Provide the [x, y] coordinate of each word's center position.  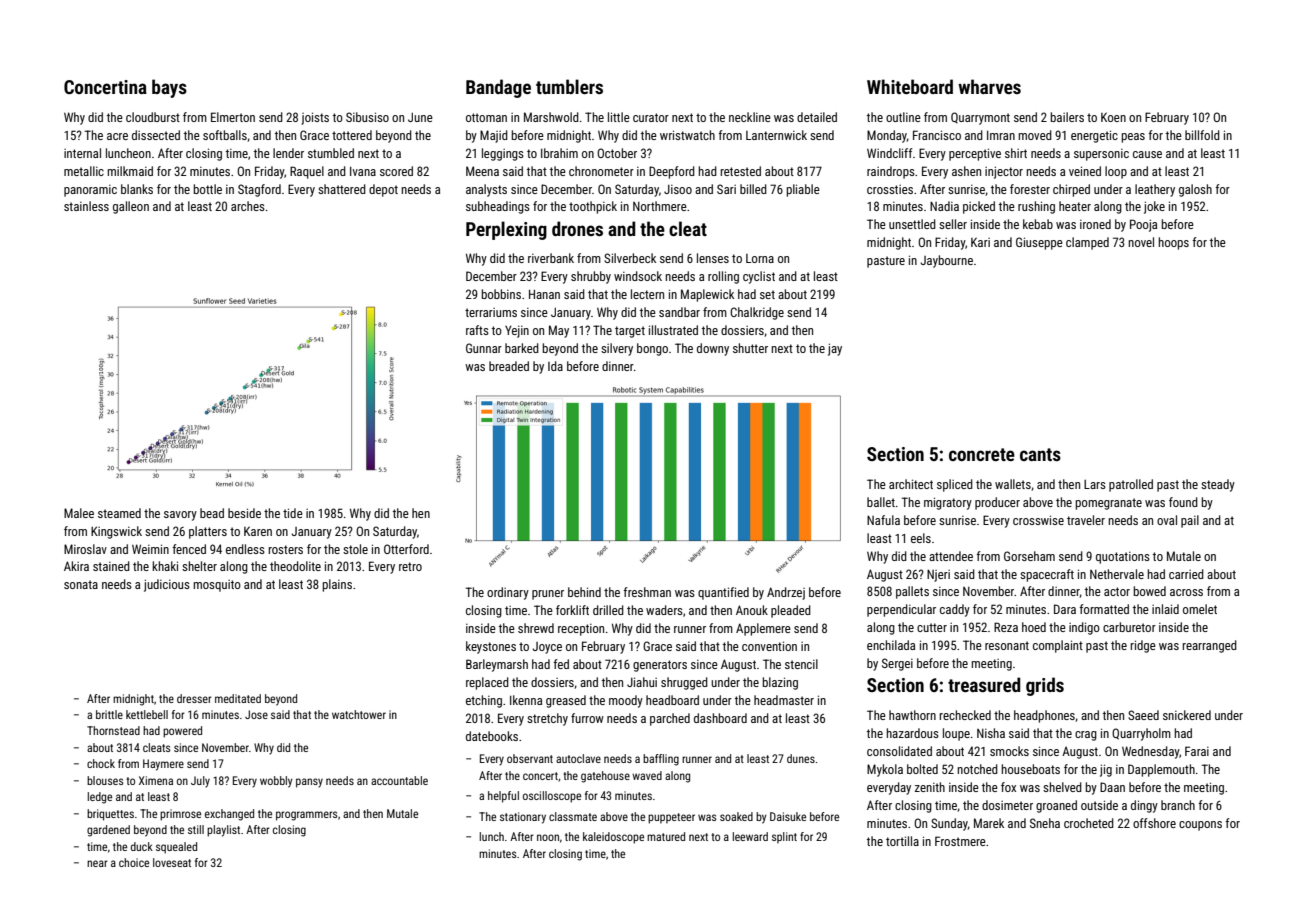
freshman [647, 592]
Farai [1197, 751]
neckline [750, 117]
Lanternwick [776, 135]
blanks [137, 189]
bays [169, 88]
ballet [881, 502]
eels [921, 538]
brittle [109, 714]
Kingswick [116, 532]
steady [1218, 485]
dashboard [720, 718]
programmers [306, 816]
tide [293, 513]
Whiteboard [910, 86]
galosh [1195, 190]
